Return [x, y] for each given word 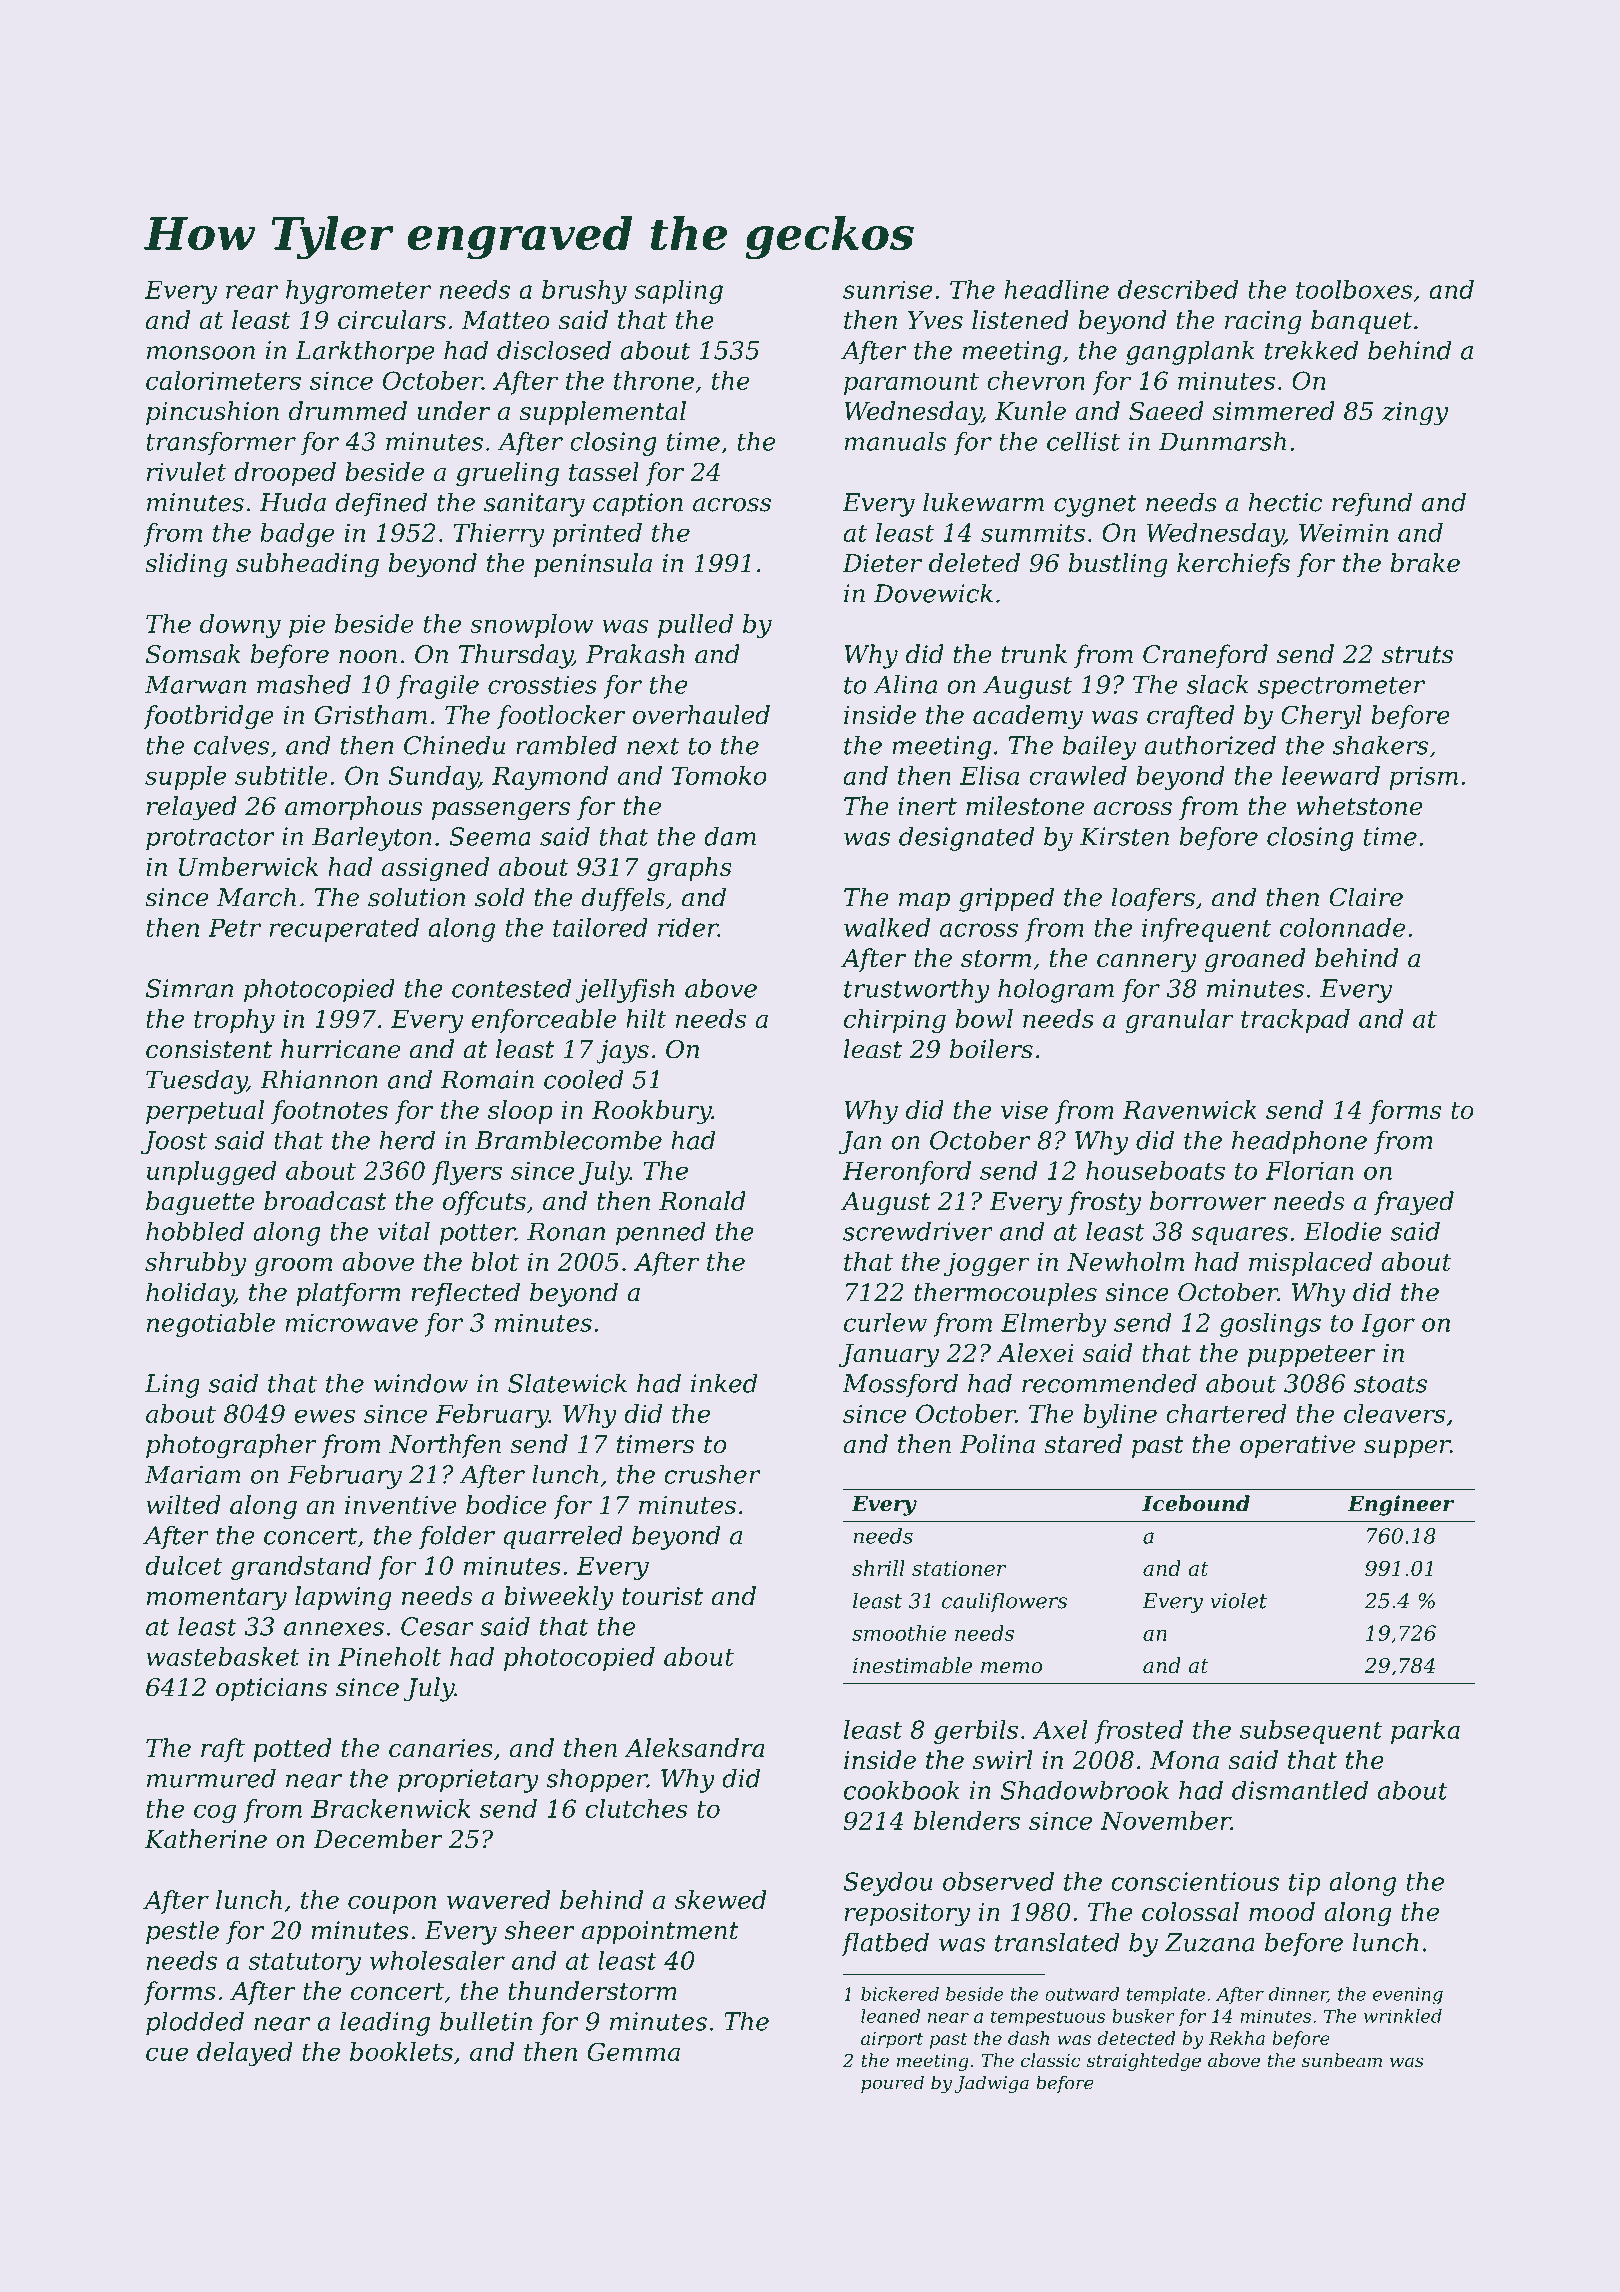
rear [252, 292]
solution [416, 897]
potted [292, 1750]
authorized [1210, 745]
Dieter [882, 563]
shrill [878, 1568]
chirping [895, 1021]
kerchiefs [1233, 565]
